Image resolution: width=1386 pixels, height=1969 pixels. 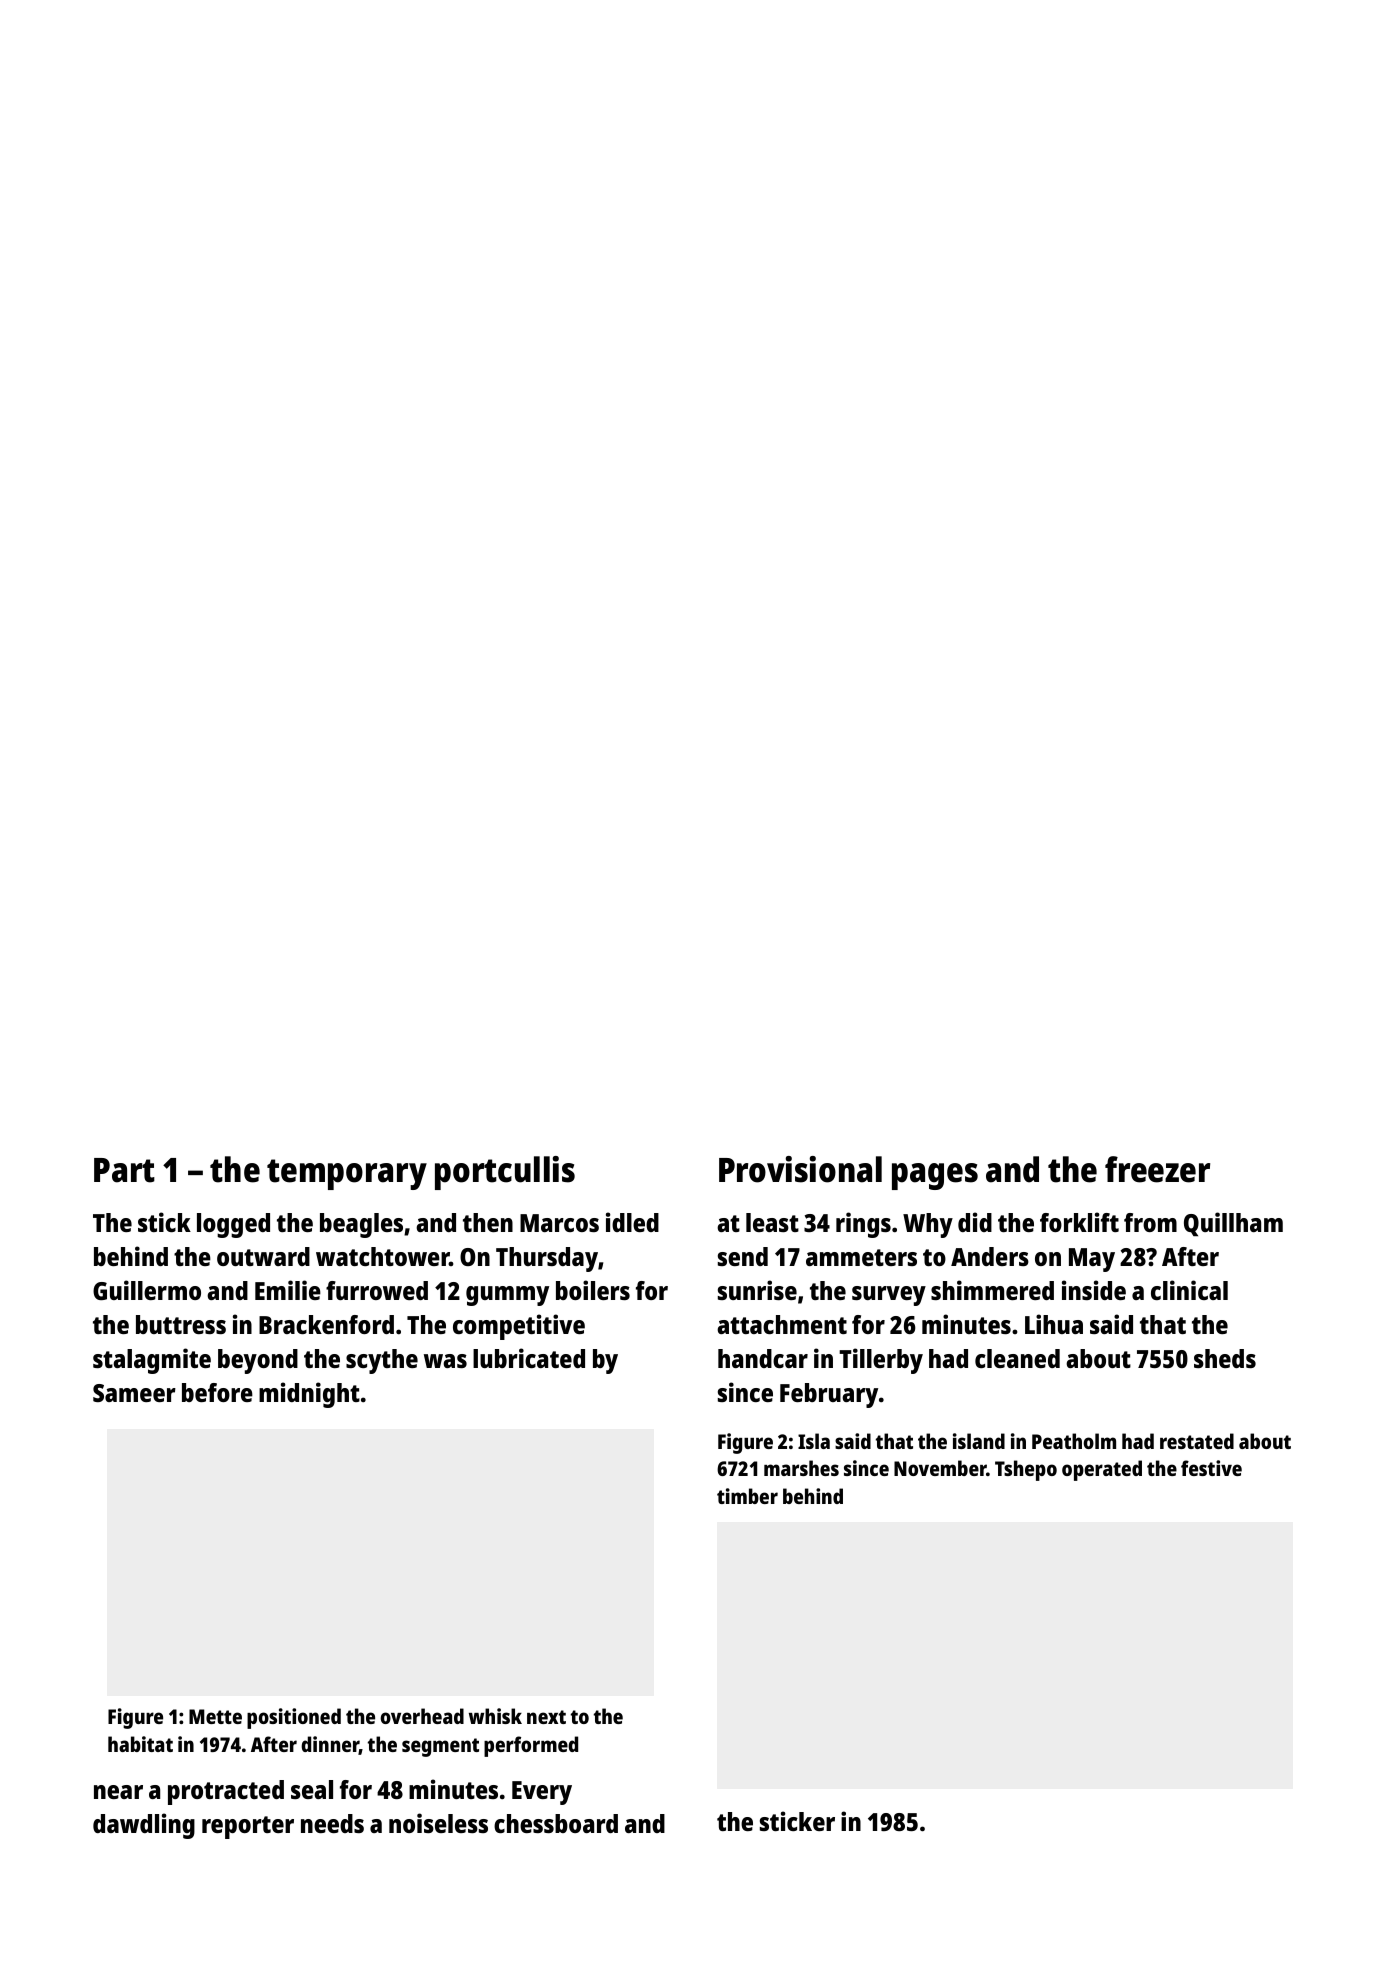 I want to click on Quillham, so click(x=1233, y=1224).
